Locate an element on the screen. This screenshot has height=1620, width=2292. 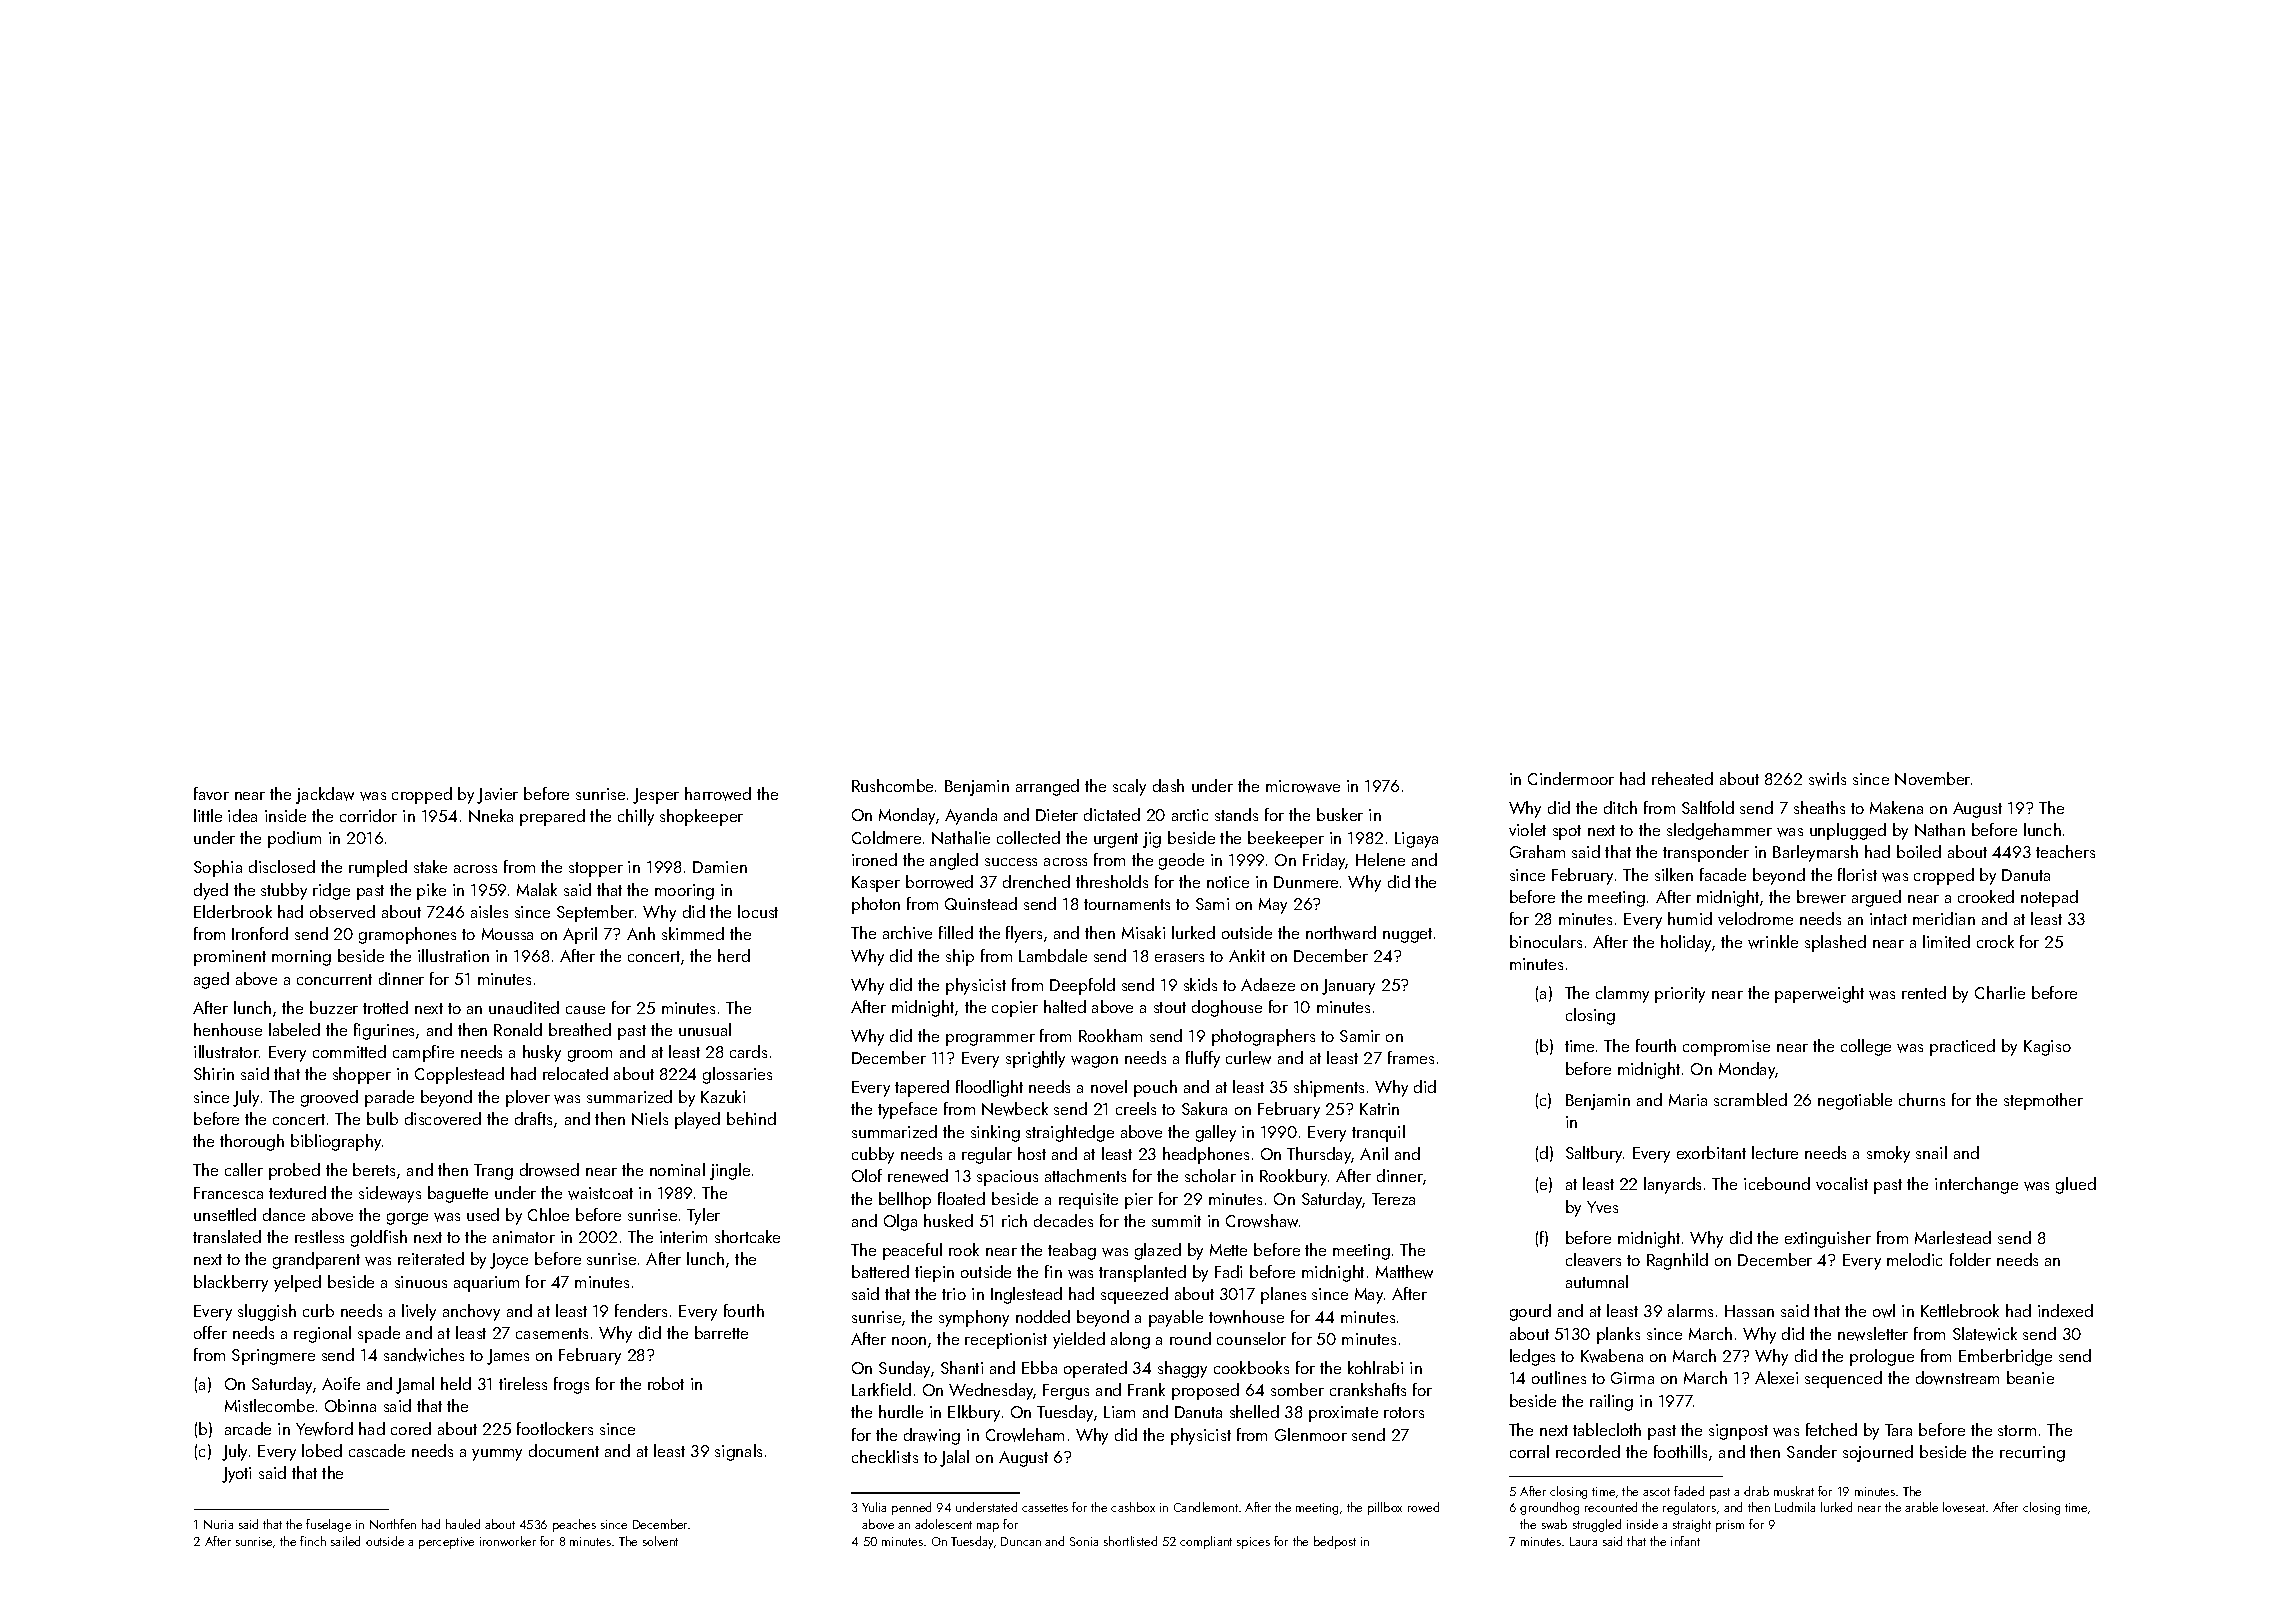
November is located at coordinates (1932, 778).
